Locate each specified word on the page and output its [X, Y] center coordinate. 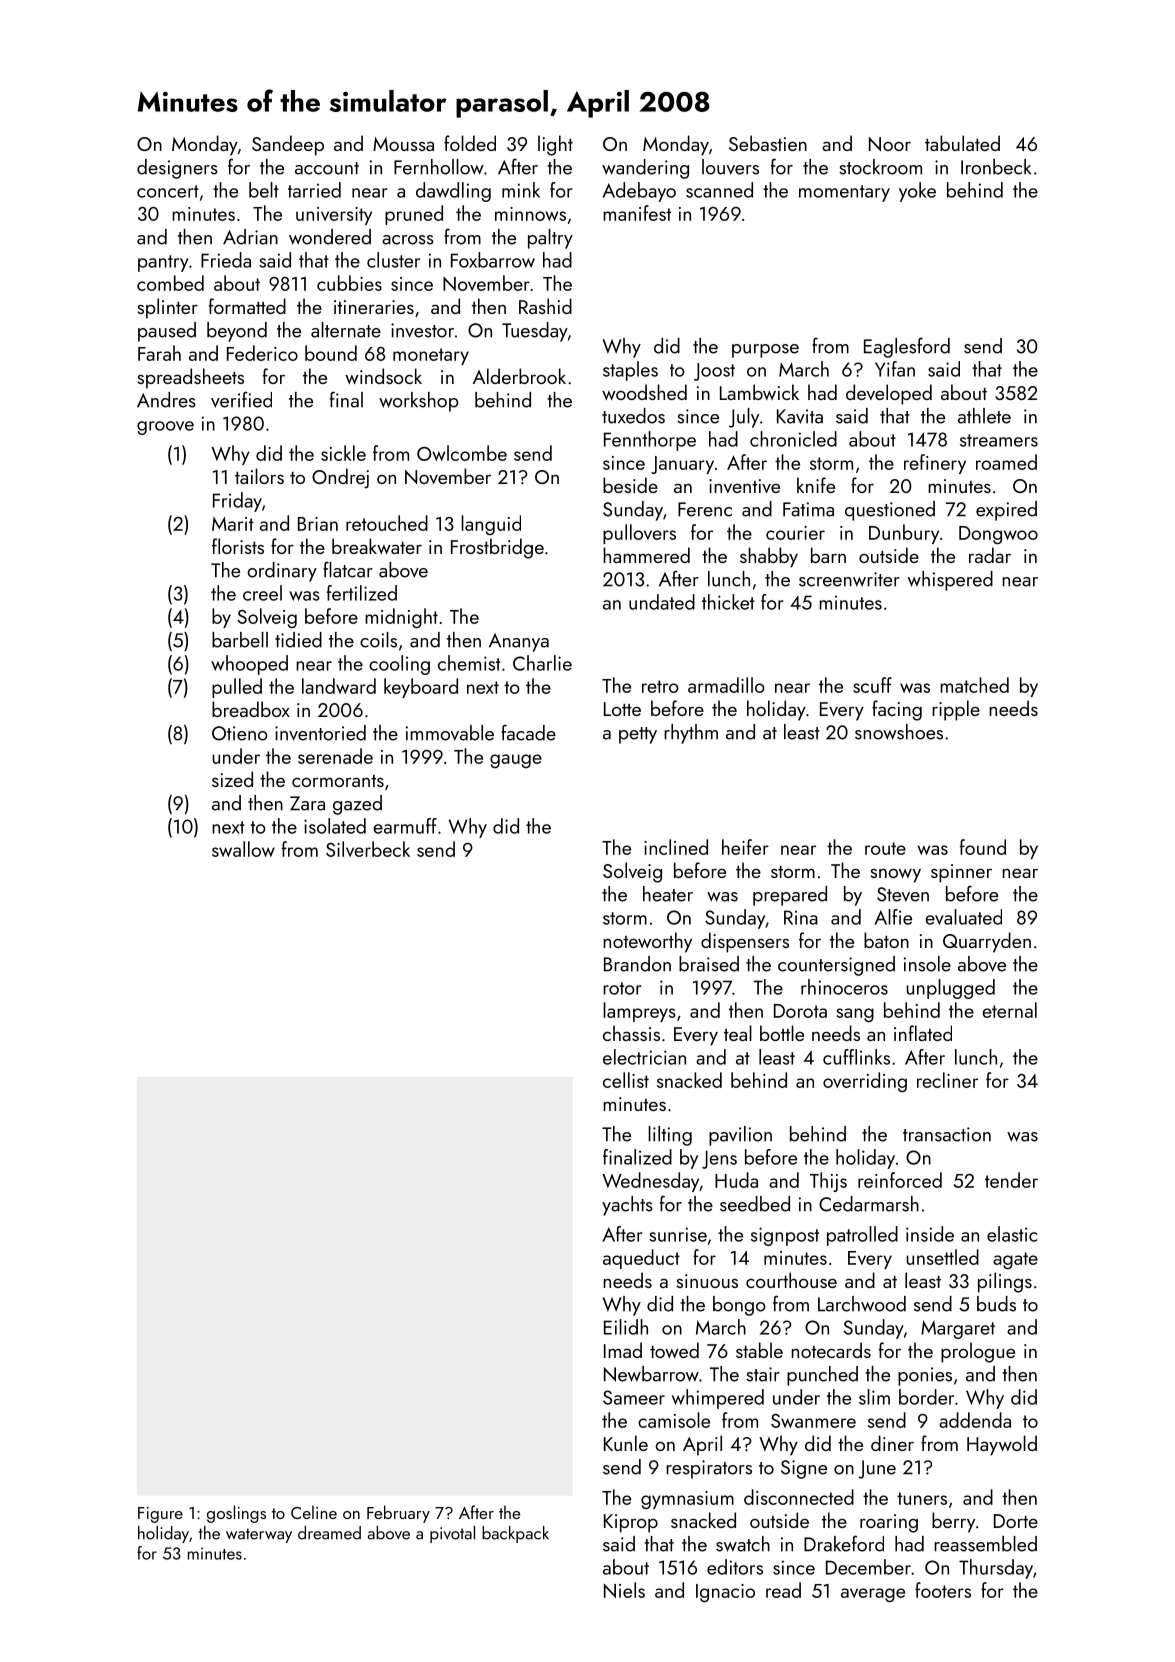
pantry [163, 263]
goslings [236, 1514]
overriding [865, 1082]
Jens [719, 1159]
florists [238, 546]
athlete [984, 416]
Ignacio [725, 1593]
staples [630, 371]
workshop [419, 402]
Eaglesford [907, 347]
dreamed [329, 1533]
